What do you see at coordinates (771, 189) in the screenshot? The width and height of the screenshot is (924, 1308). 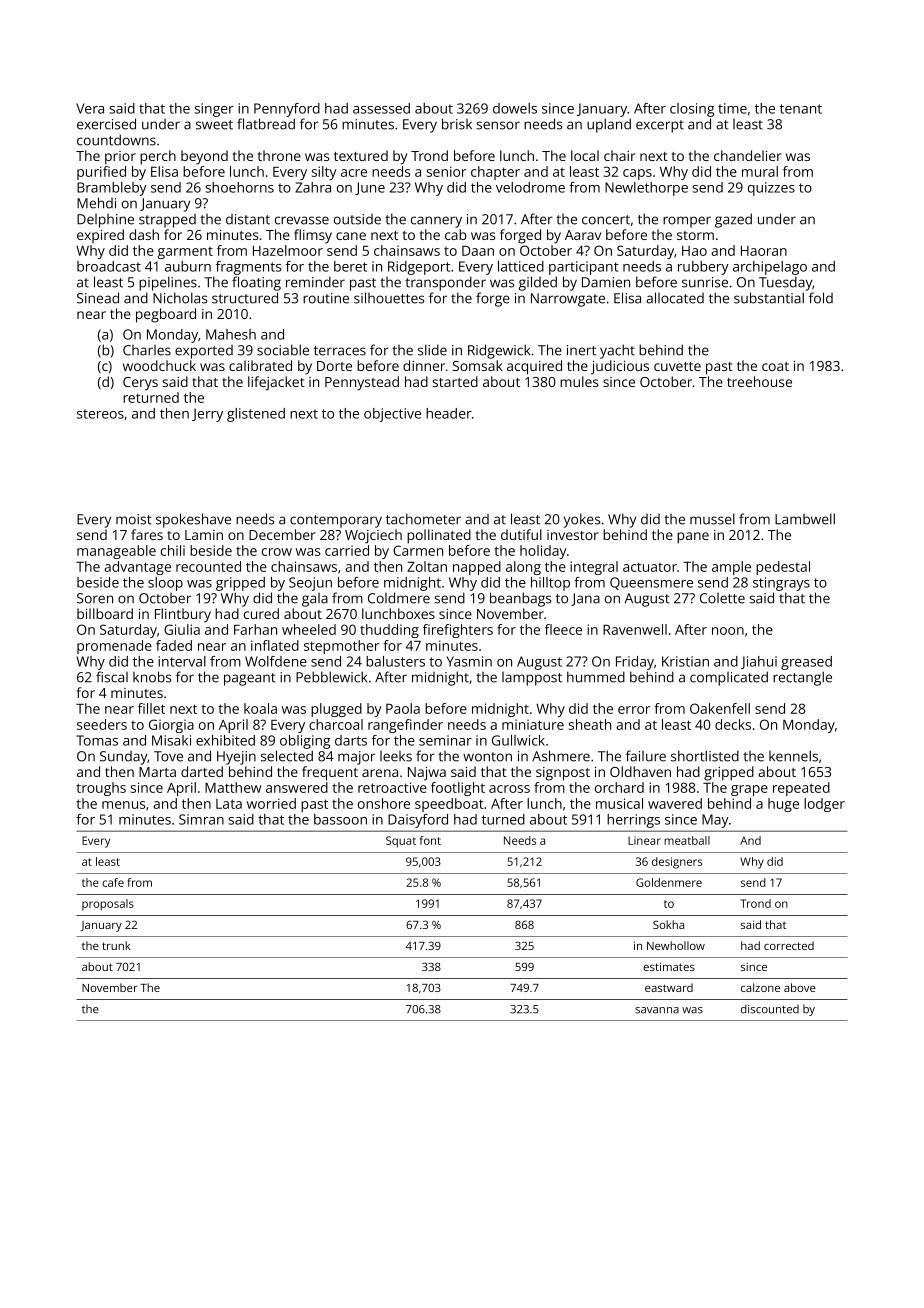 I see `quizzes` at bounding box center [771, 189].
